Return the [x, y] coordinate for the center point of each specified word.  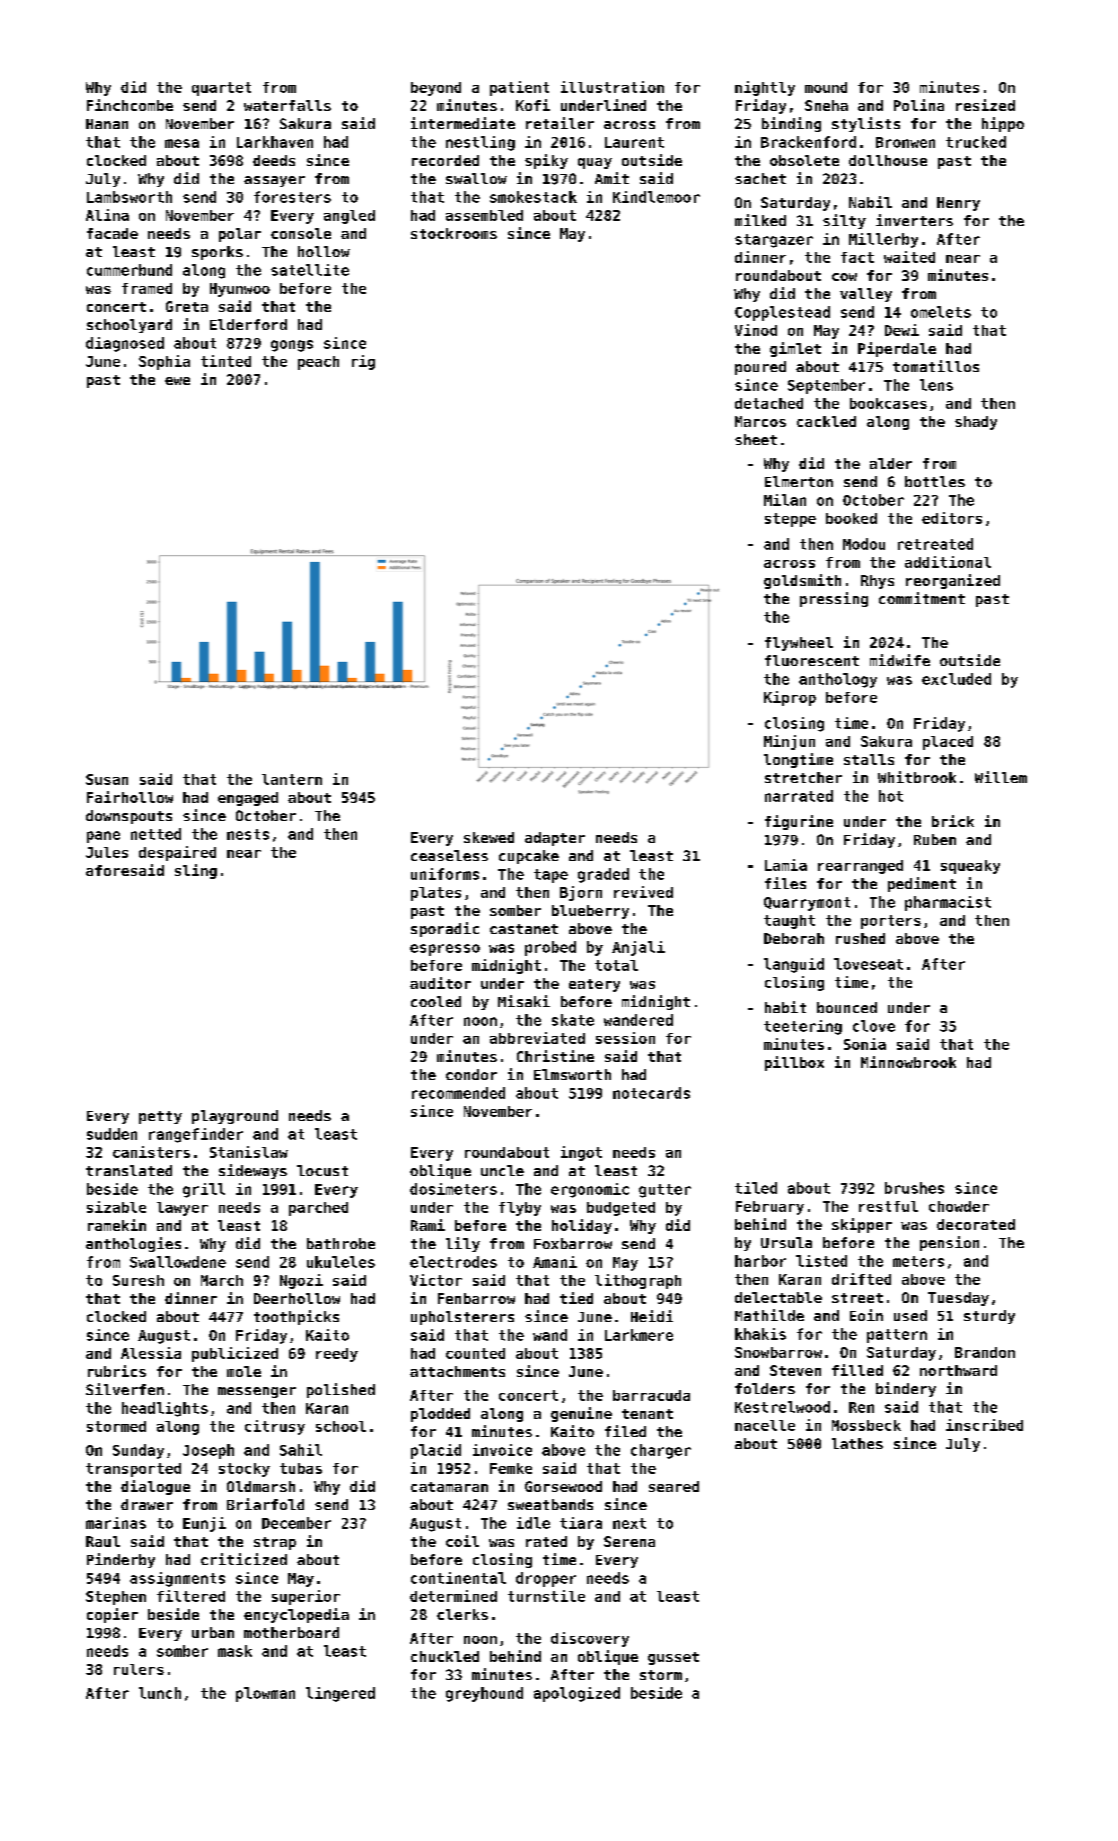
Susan [107, 779]
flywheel [799, 644]
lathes [857, 1443]
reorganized [953, 581]
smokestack [533, 197]
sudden [112, 1134]
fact [857, 257]
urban [213, 1632]
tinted [226, 361]
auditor [440, 983]
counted [475, 1353]
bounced [847, 1007]
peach [318, 363]
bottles [935, 481]
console [301, 233]
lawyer [182, 1209]
